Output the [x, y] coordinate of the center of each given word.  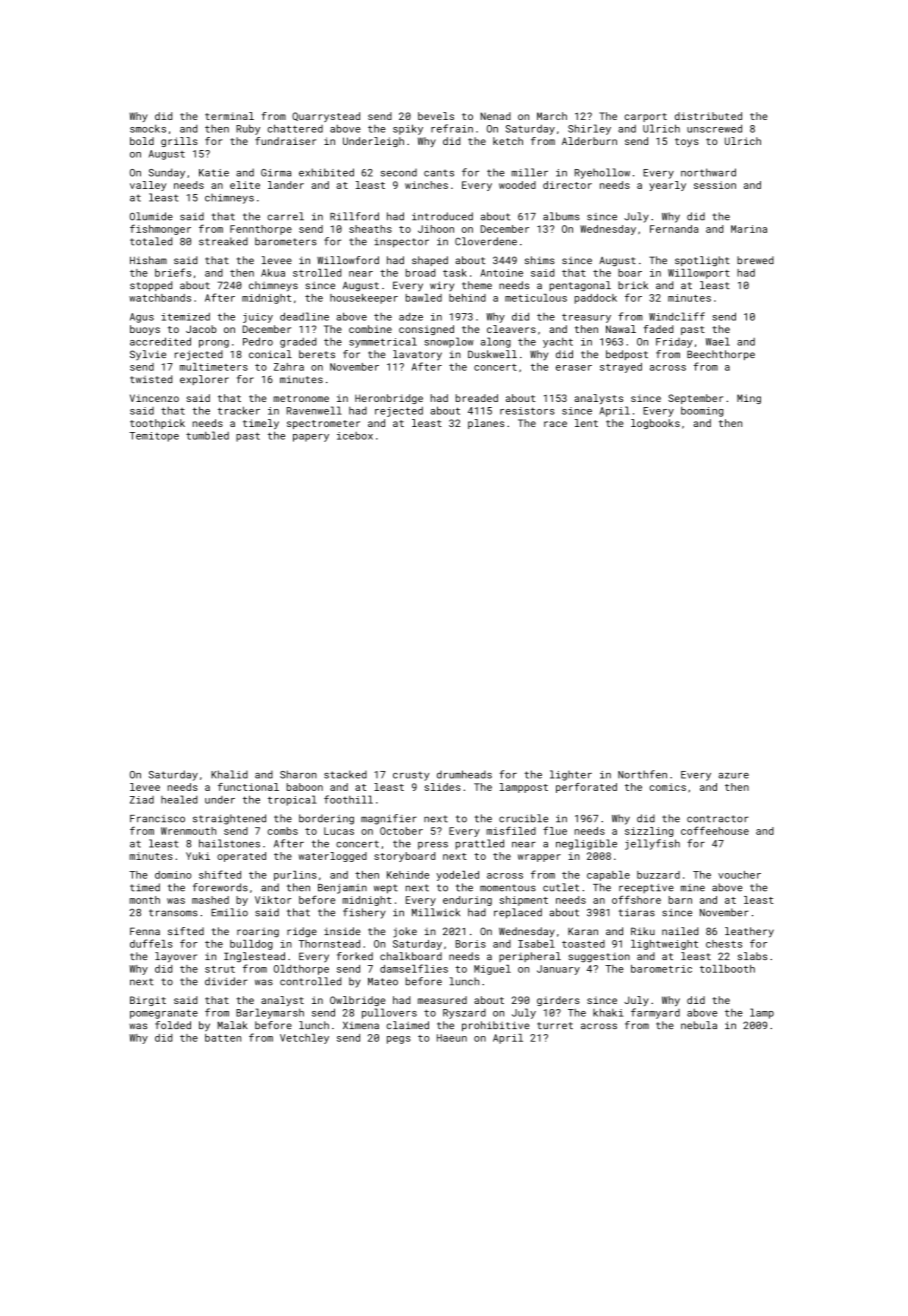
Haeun [452, 1038]
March [552, 116]
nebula [699, 1025]
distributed [708, 116]
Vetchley [304, 1039]
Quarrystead [326, 117]
